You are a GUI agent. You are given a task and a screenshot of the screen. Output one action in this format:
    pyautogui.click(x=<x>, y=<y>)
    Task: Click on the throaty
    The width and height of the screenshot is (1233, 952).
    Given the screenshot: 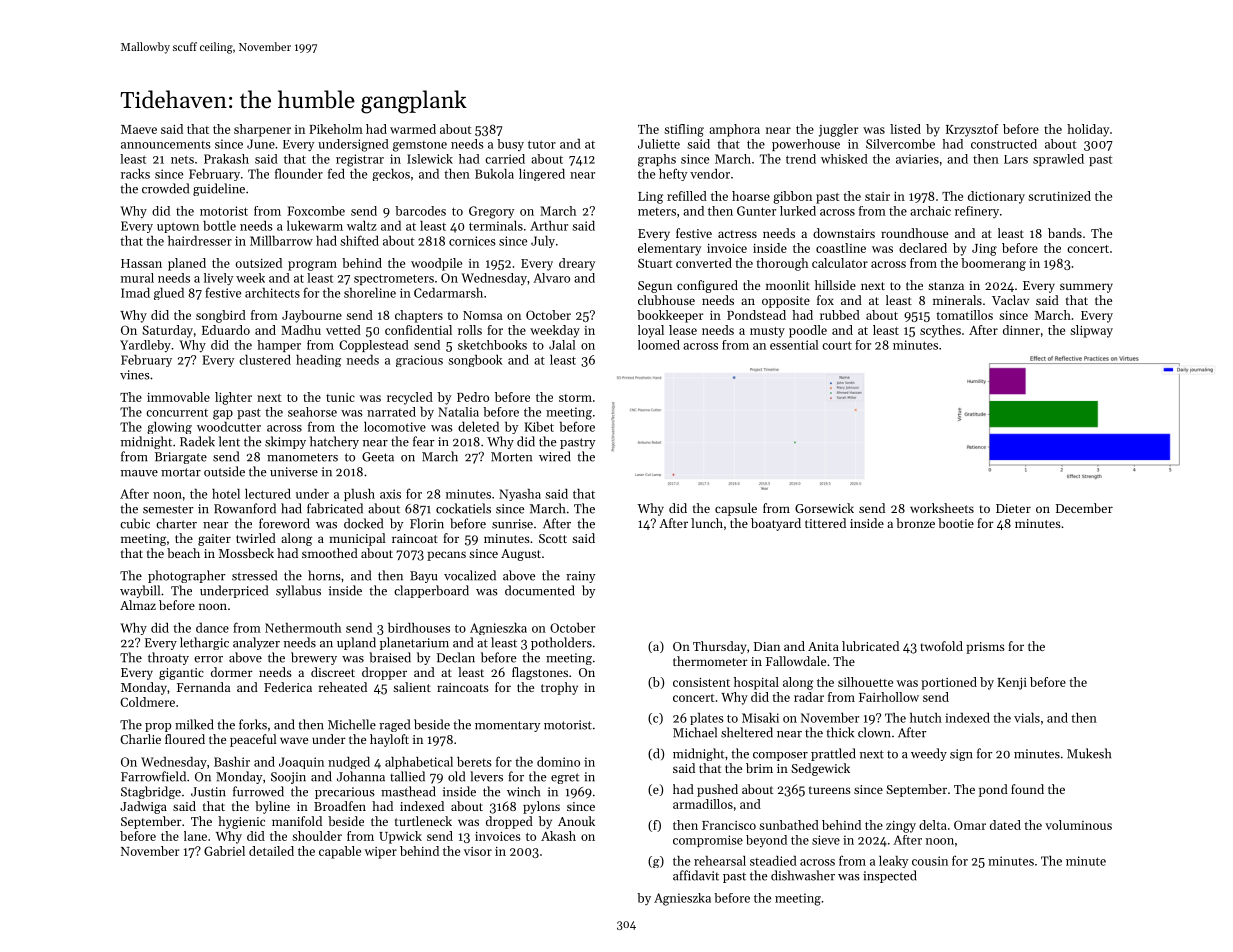 What is the action you would take?
    pyautogui.click(x=168, y=658)
